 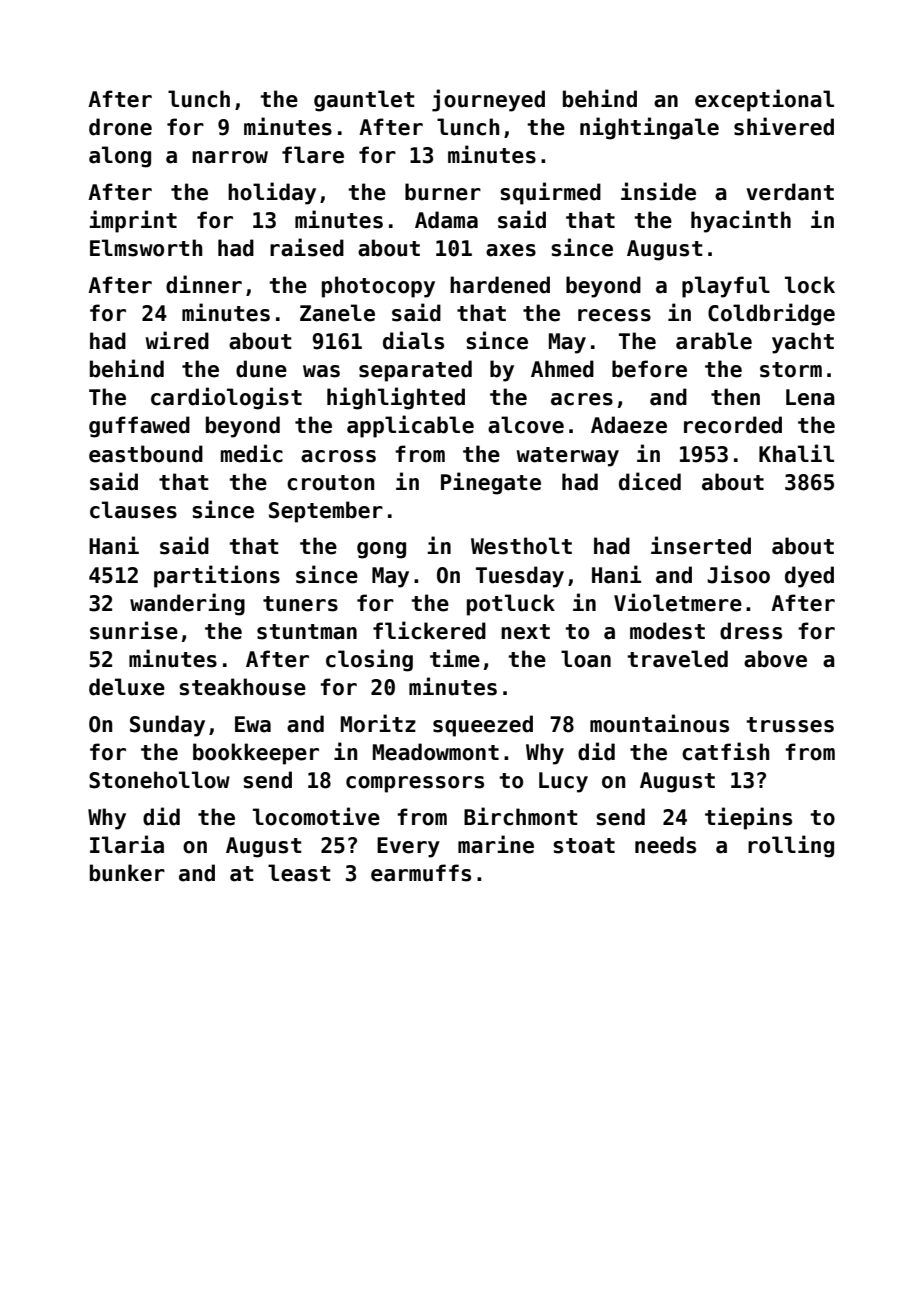 I want to click on dials, so click(x=413, y=340).
